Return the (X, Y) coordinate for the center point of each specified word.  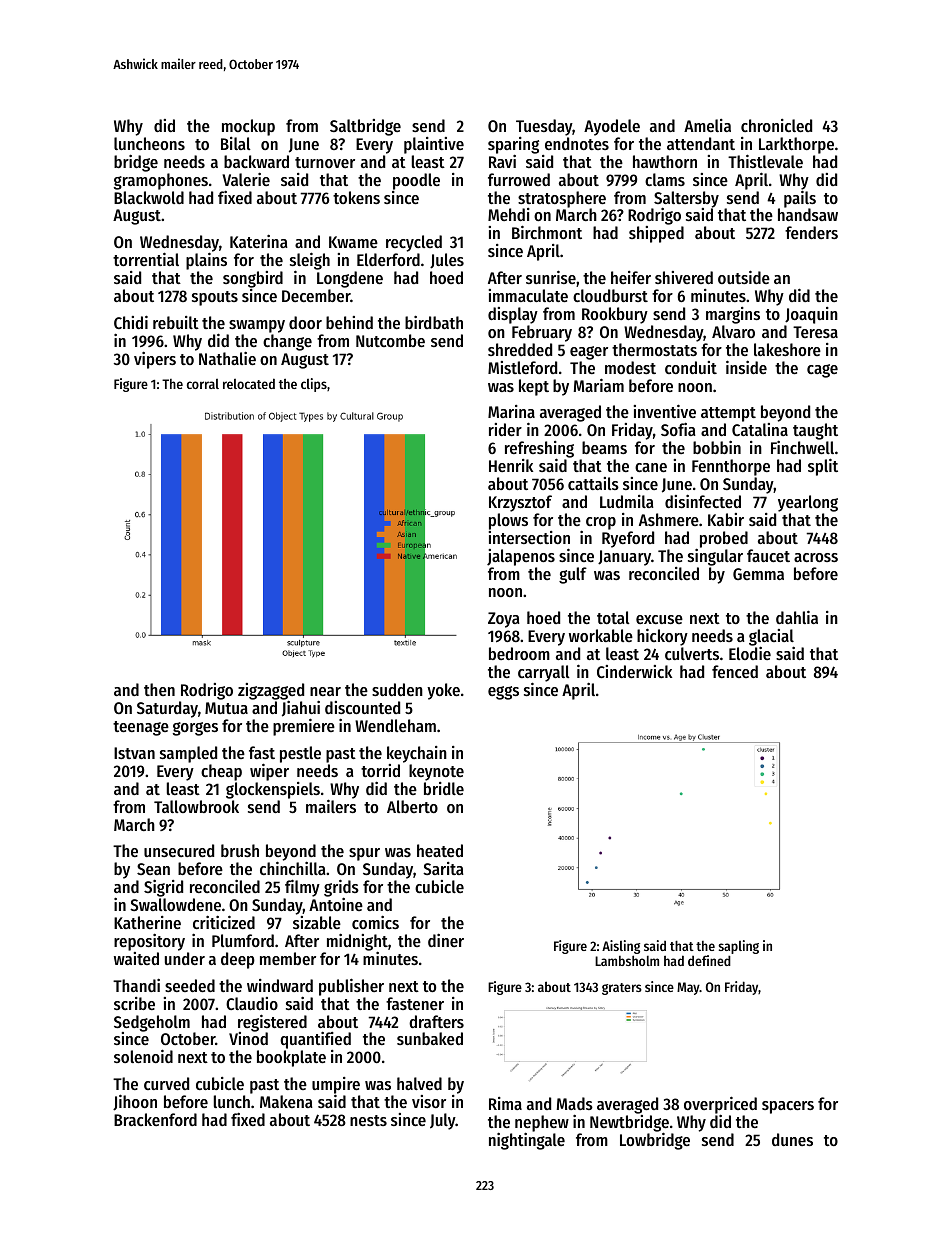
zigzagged (271, 692)
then (159, 689)
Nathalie (227, 358)
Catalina (760, 429)
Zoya (504, 620)
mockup (248, 127)
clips (314, 385)
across (816, 557)
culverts (692, 653)
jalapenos (521, 557)
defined (709, 960)
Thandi (136, 985)
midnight (357, 942)
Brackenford (155, 1119)
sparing (513, 145)
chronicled (776, 125)
